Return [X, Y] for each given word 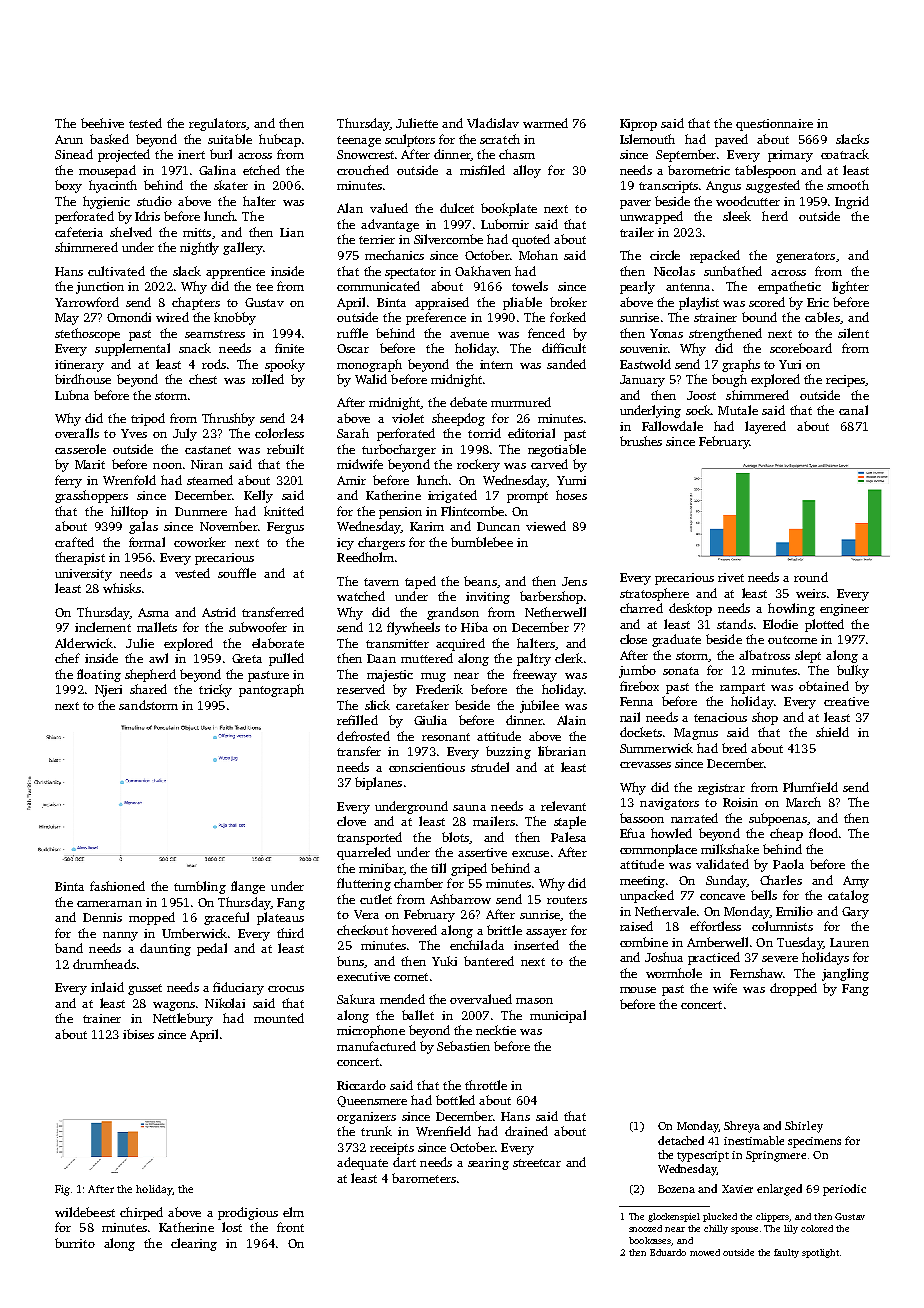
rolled [268, 379]
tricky [215, 690]
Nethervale [665, 911]
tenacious [720, 717]
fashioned [117, 886]
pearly [637, 287]
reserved [361, 689]
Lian [292, 232]
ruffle [352, 333]
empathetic [789, 287]
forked [568, 317]
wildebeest [85, 1212]
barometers [424, 1178]
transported [369, 838]
